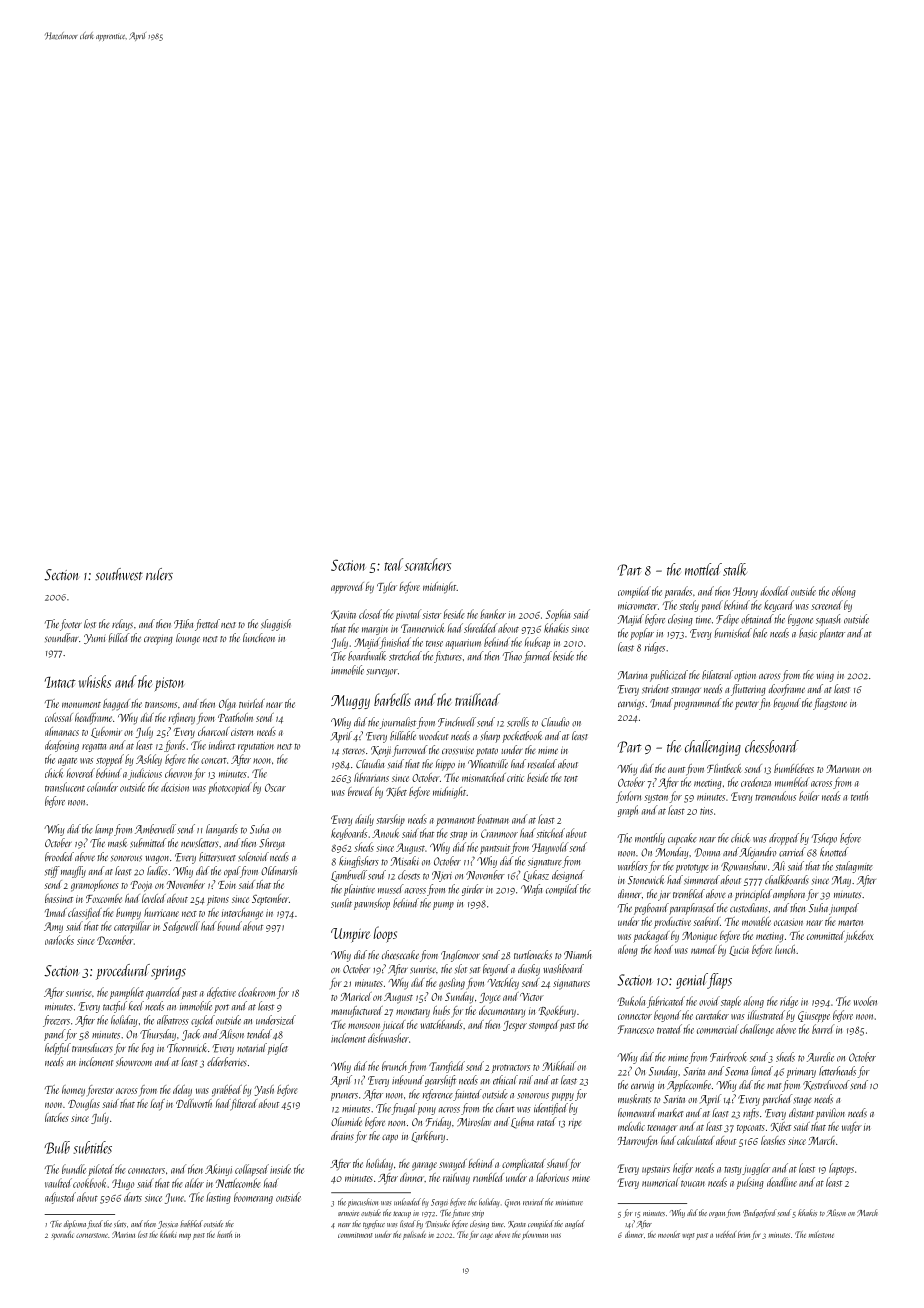 This screenshot has width=924, height=1308. What do you see at coordinates (843, 769) in the screenshot?
I see `Marwan` at bounding box center [843, 769].
